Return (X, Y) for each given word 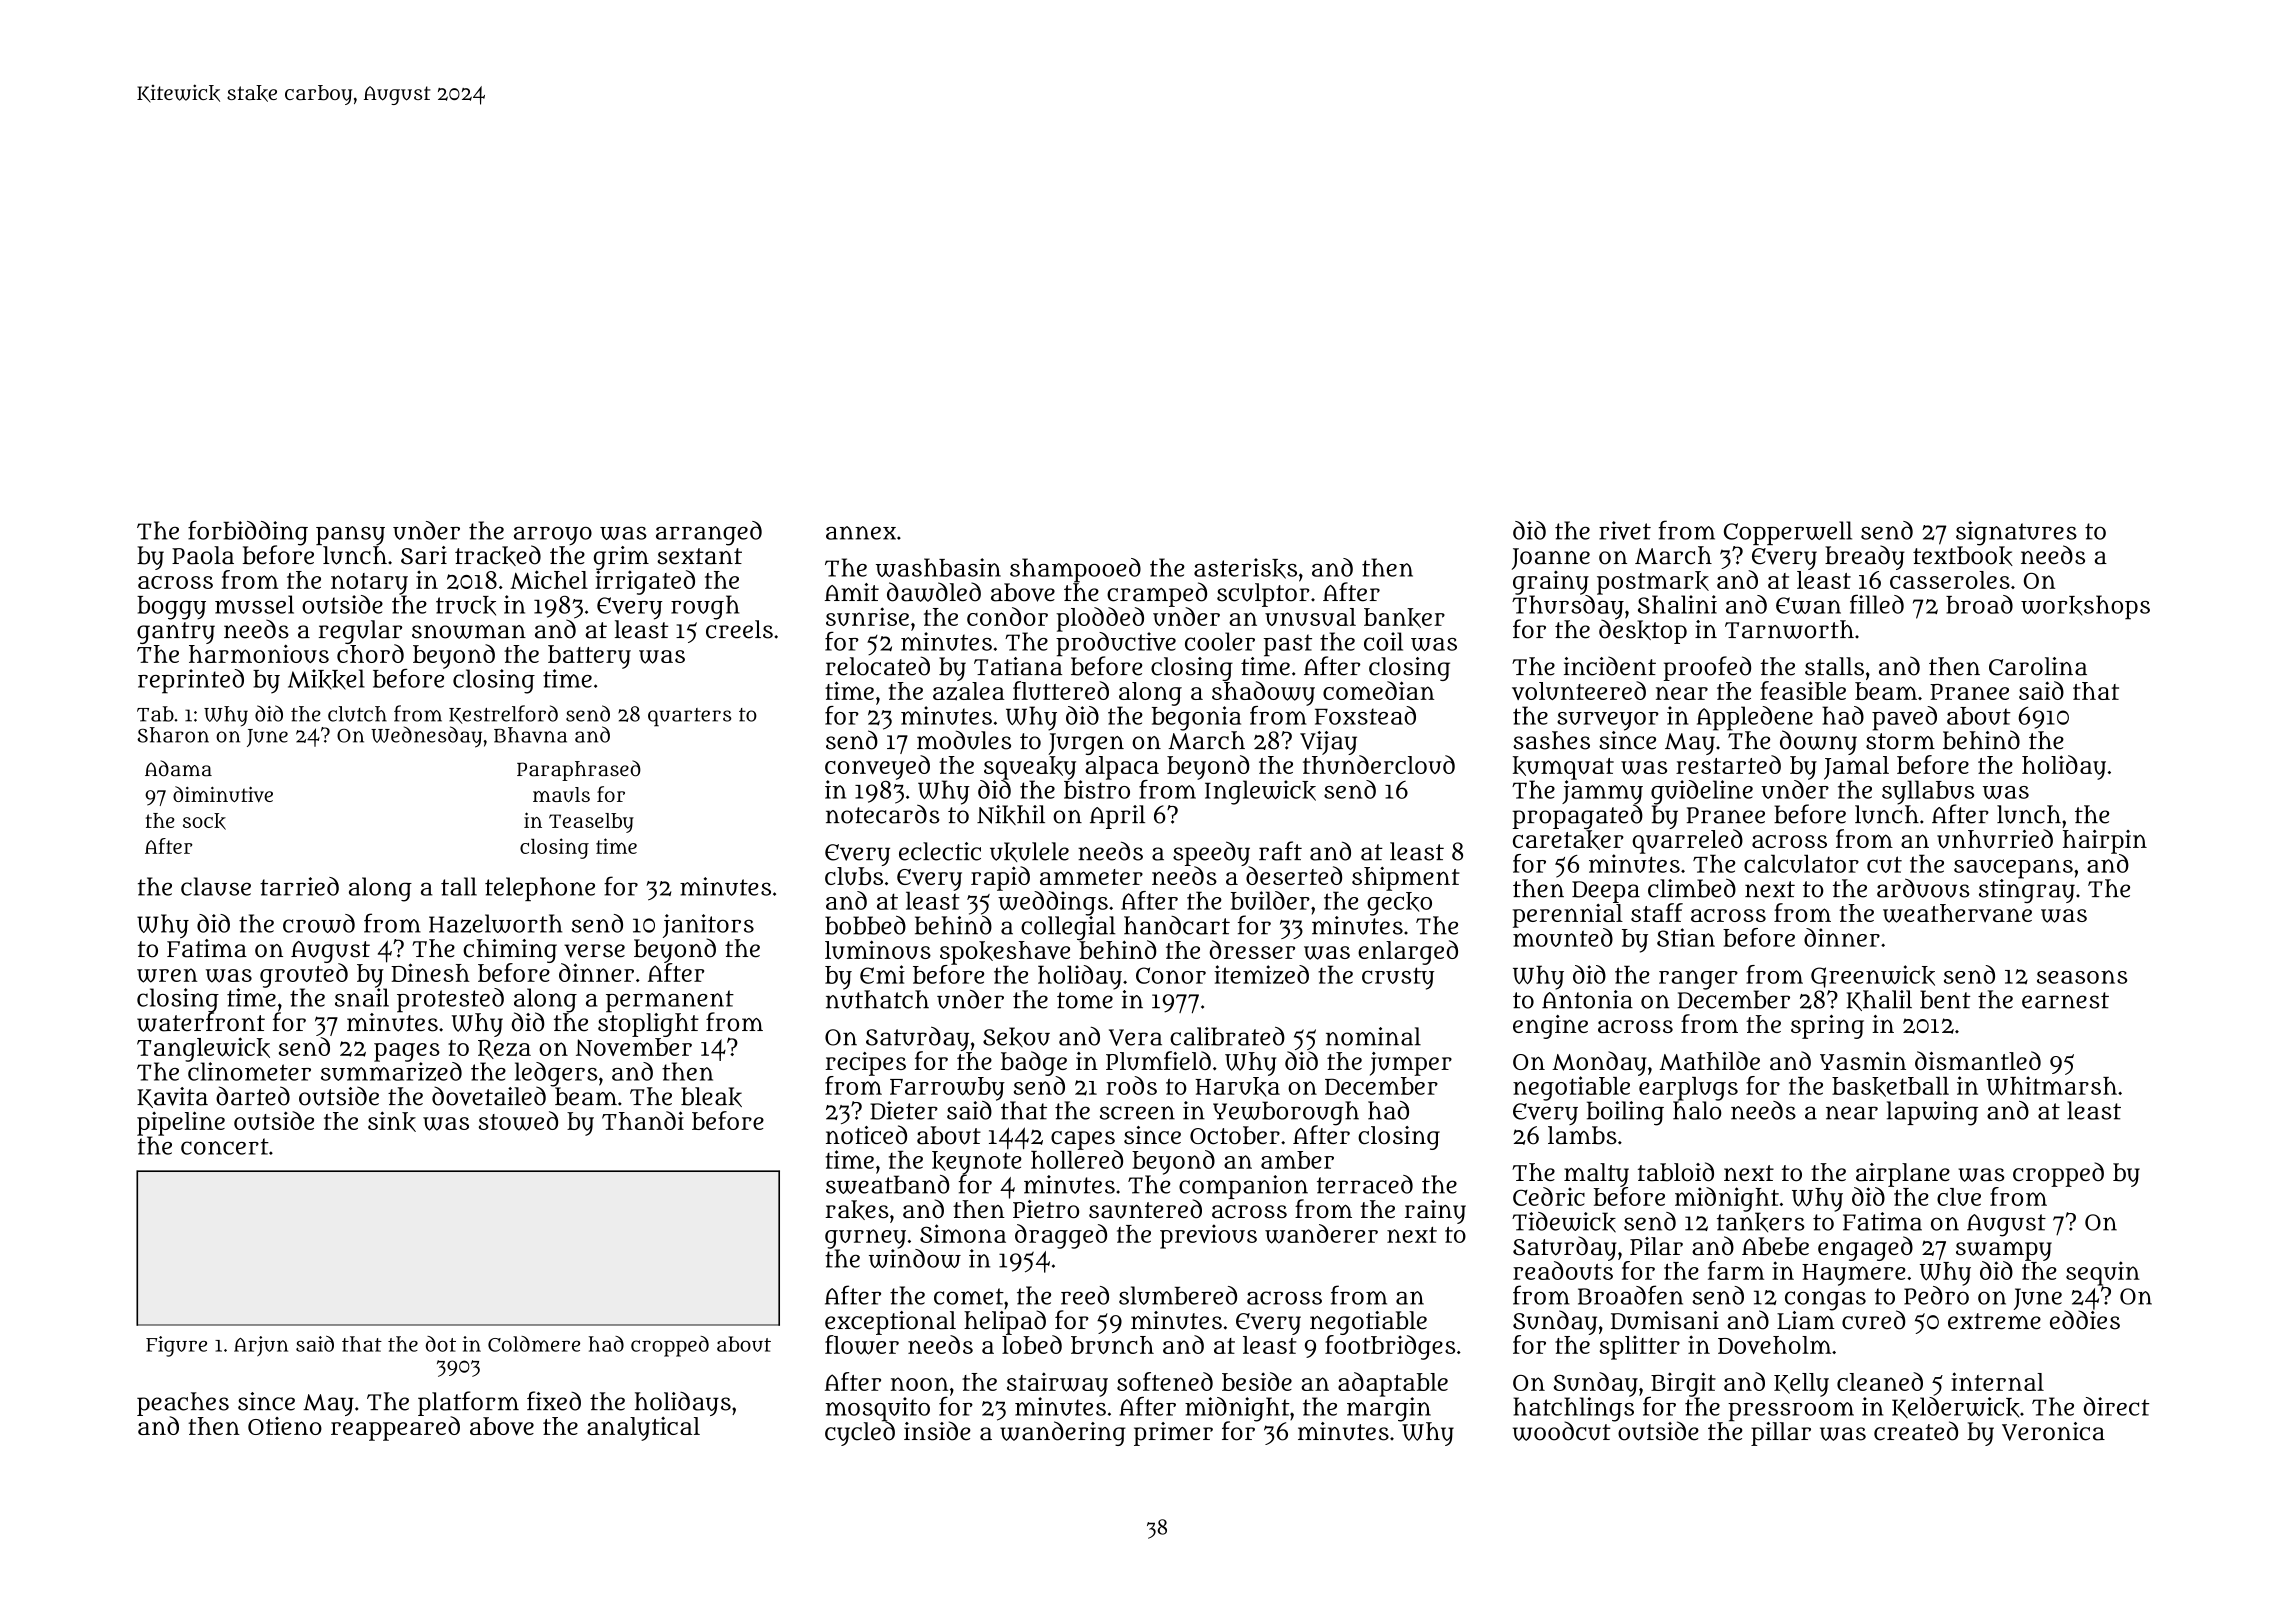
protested (450, 1000)
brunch (1112, 1345)
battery (589, 657)
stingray (2027, 891)
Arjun (261, 1346)
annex (861, 533)
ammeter (1091, 877)
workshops (2085, 607)
